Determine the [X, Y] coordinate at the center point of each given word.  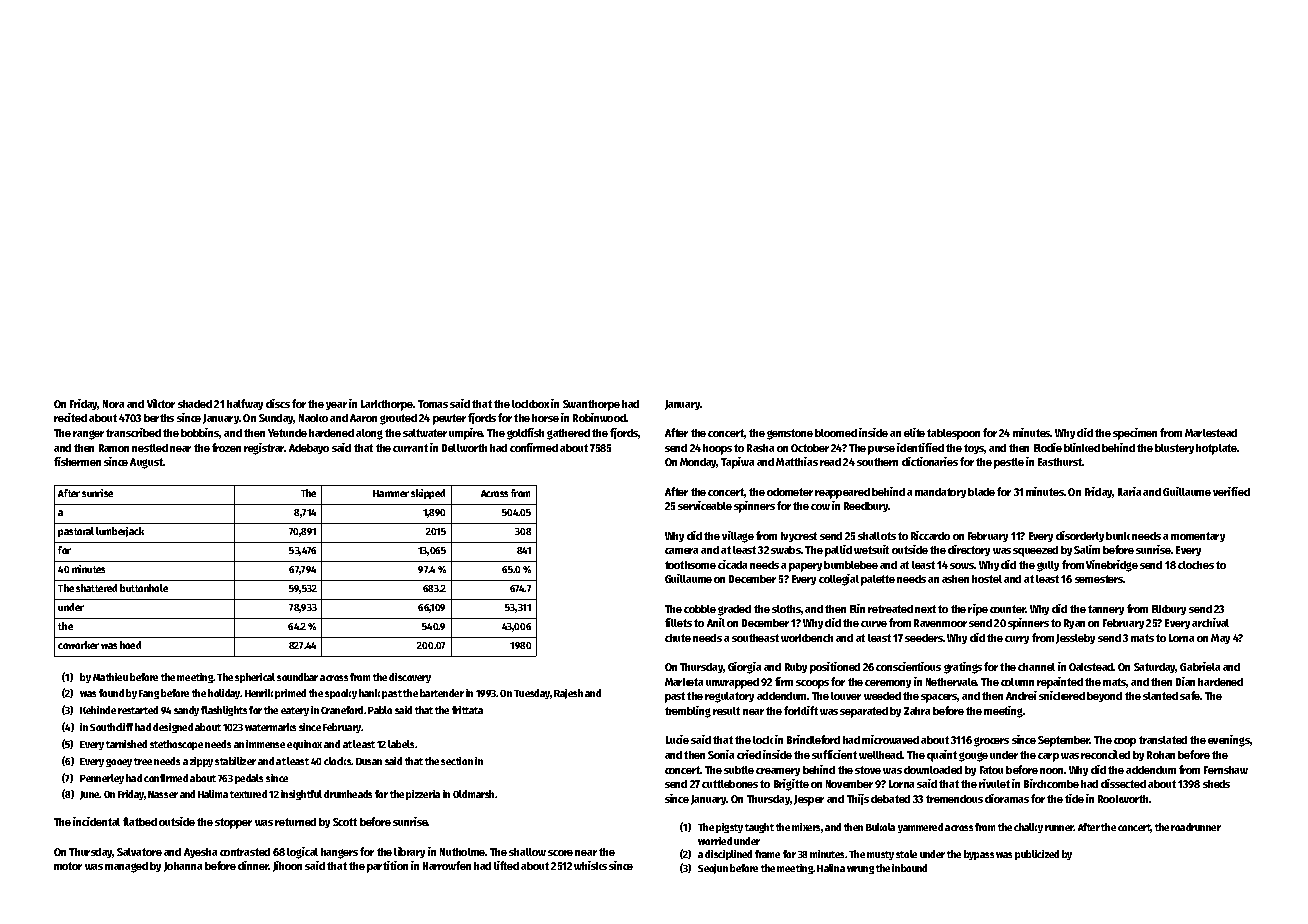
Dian [1185, 681]
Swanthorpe [591, 405]
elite [914, 432]
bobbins [200, 433]
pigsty [729, 828]
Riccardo [930, 535]
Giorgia [744, 668]
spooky [341, 694]
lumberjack [120, 532]
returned [295, 822]
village [738, 537]
